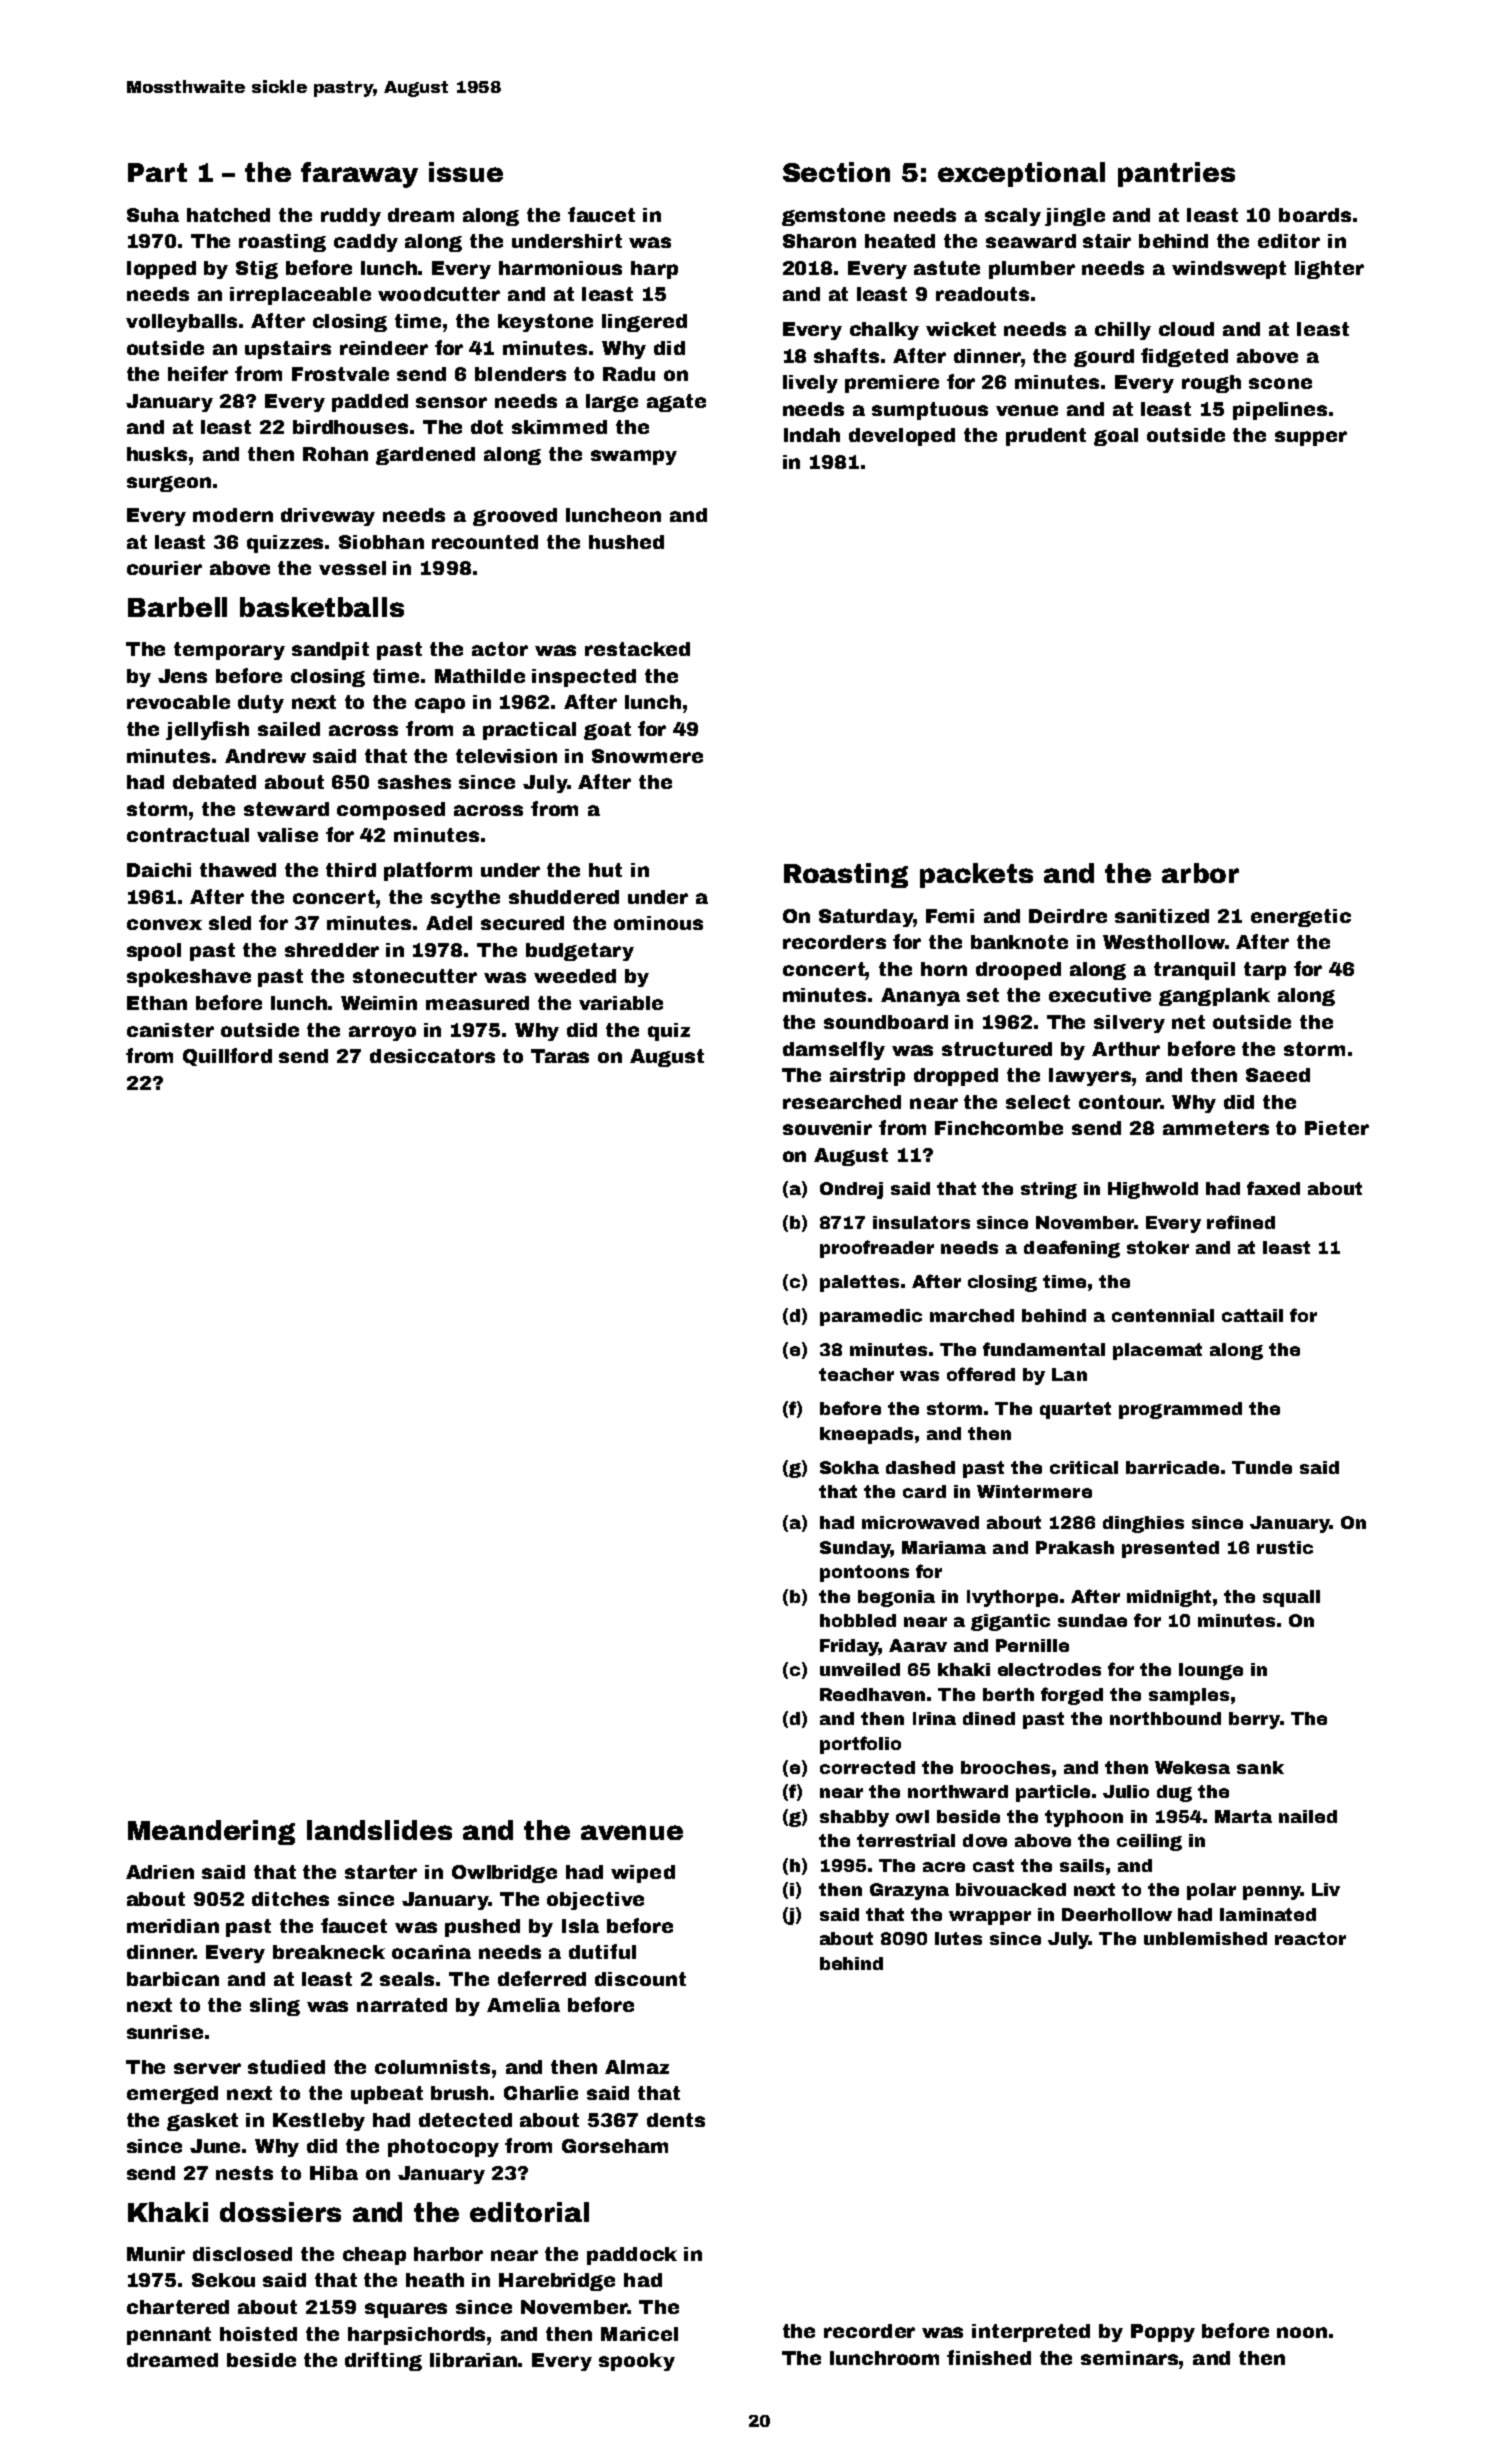 This document has width=1496, height=2464. I want to click on developed, so click(902, 437).
